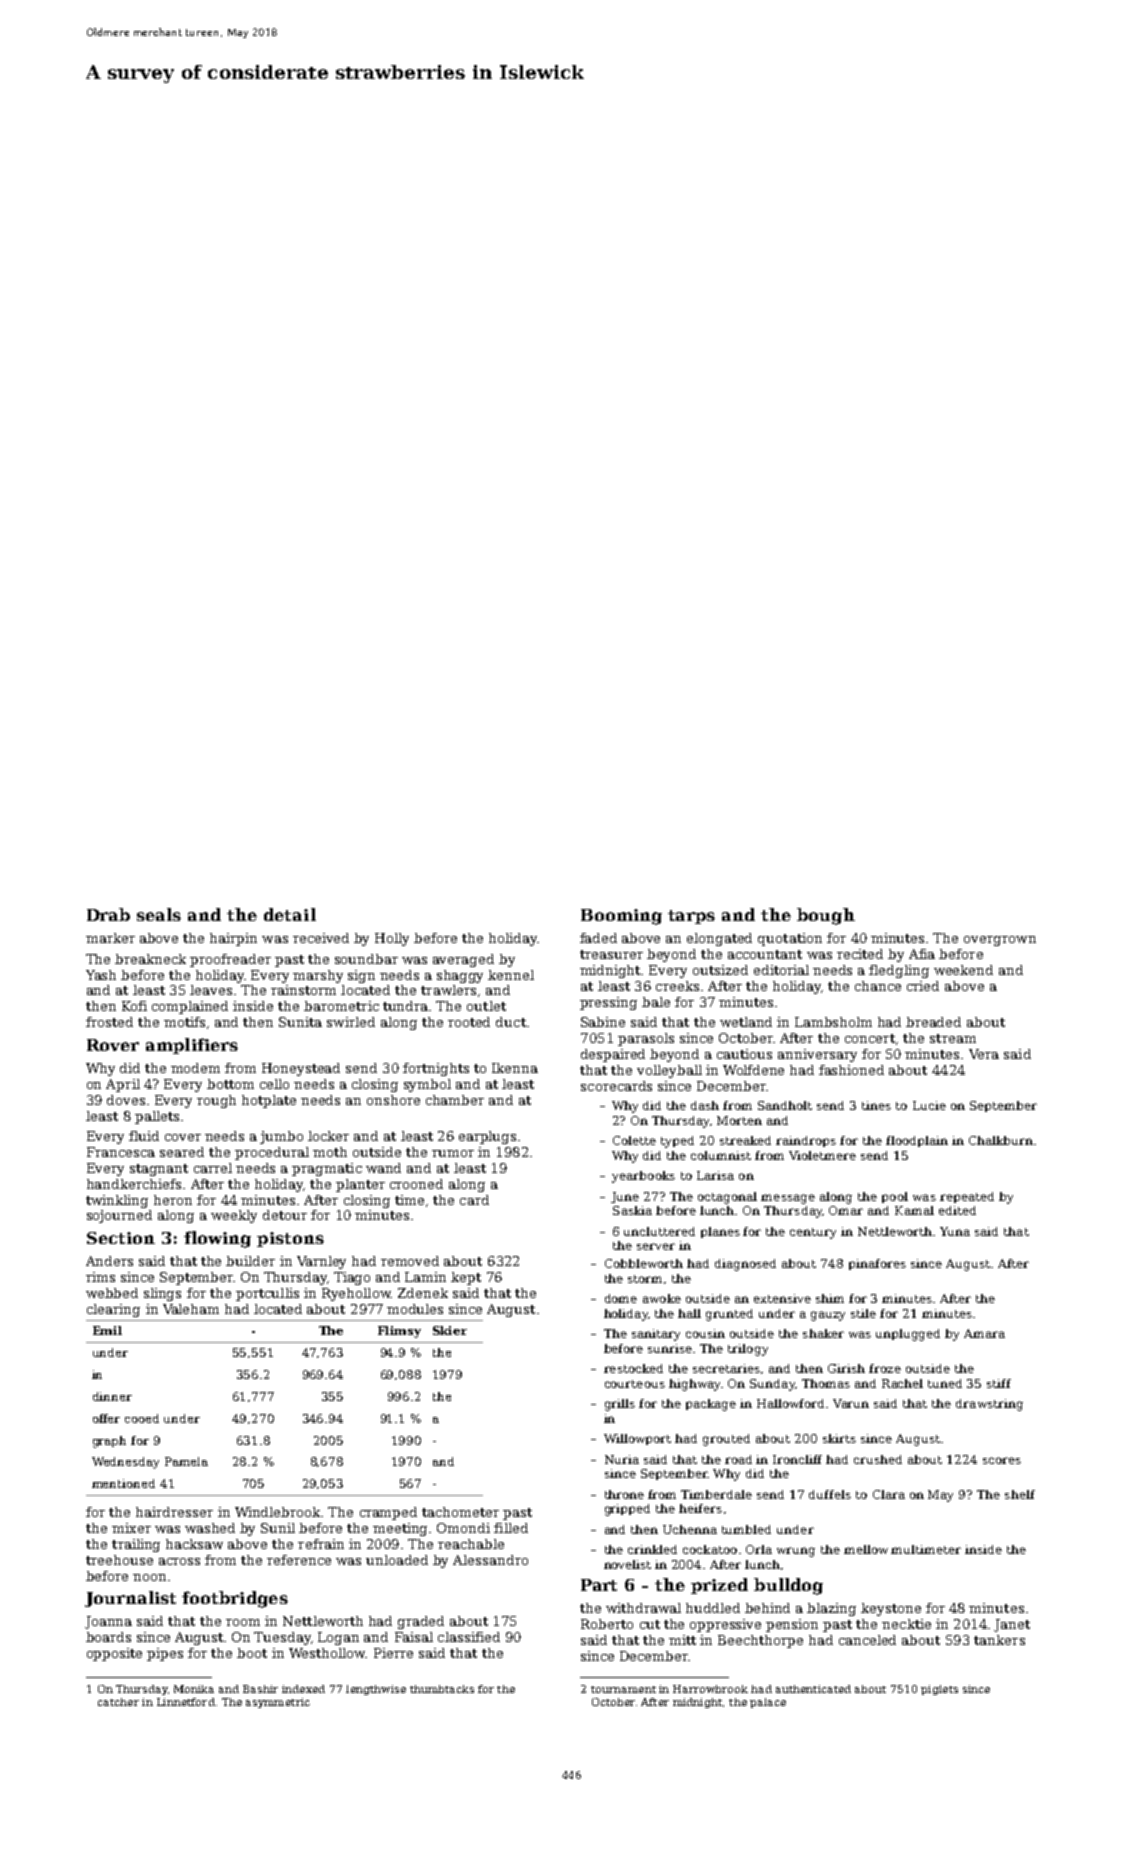 This screenshot has height=1852, width=1124. I want to click on opposite, so click(114, 1654).
